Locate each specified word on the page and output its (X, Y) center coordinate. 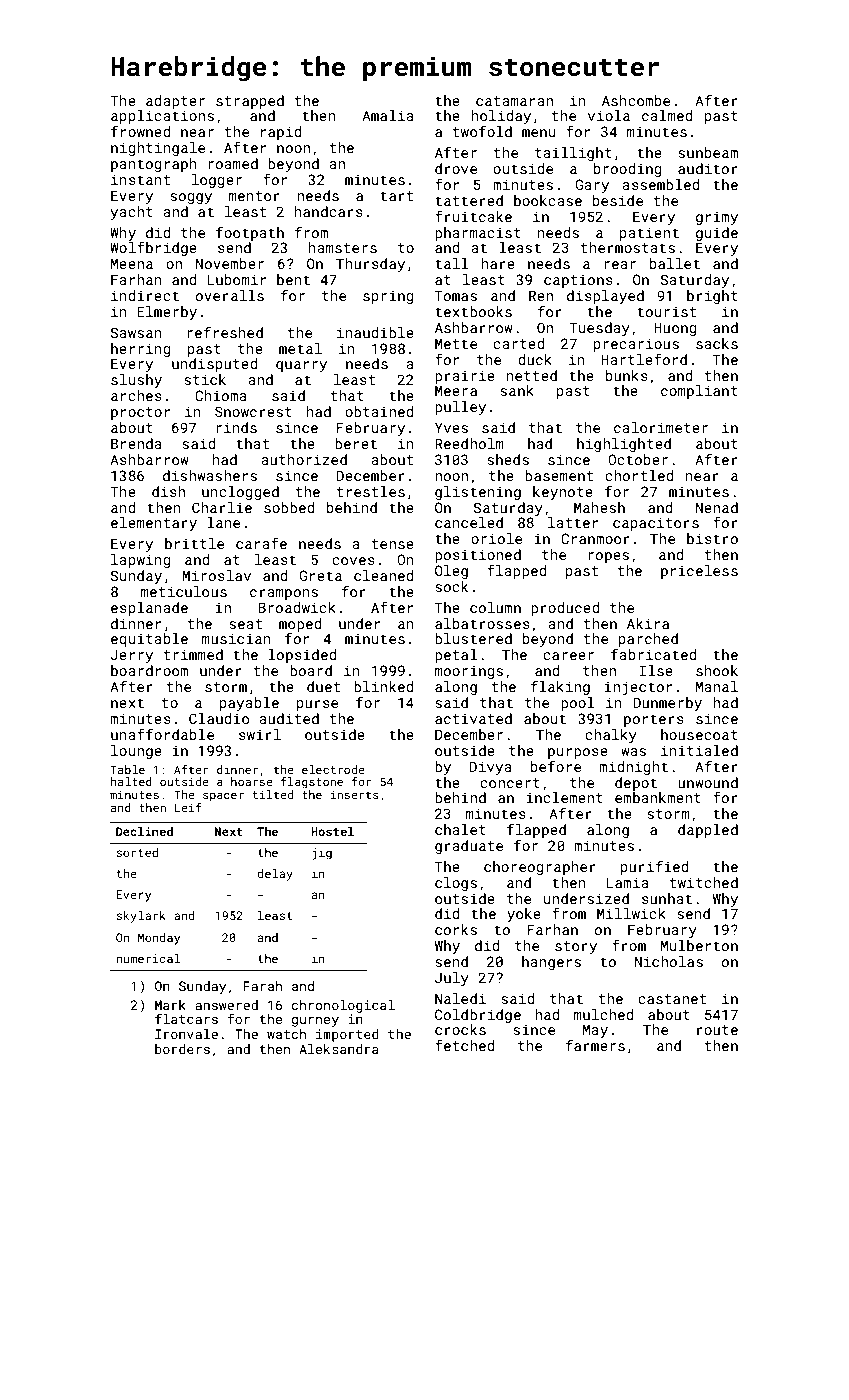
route (717, 1030)
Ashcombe (636, 100)
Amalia (388, 115)
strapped (250, 102)
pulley (460, 408)
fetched (465, 1045)
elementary (154, 524)
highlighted (624, 445)
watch (286, 1034)
